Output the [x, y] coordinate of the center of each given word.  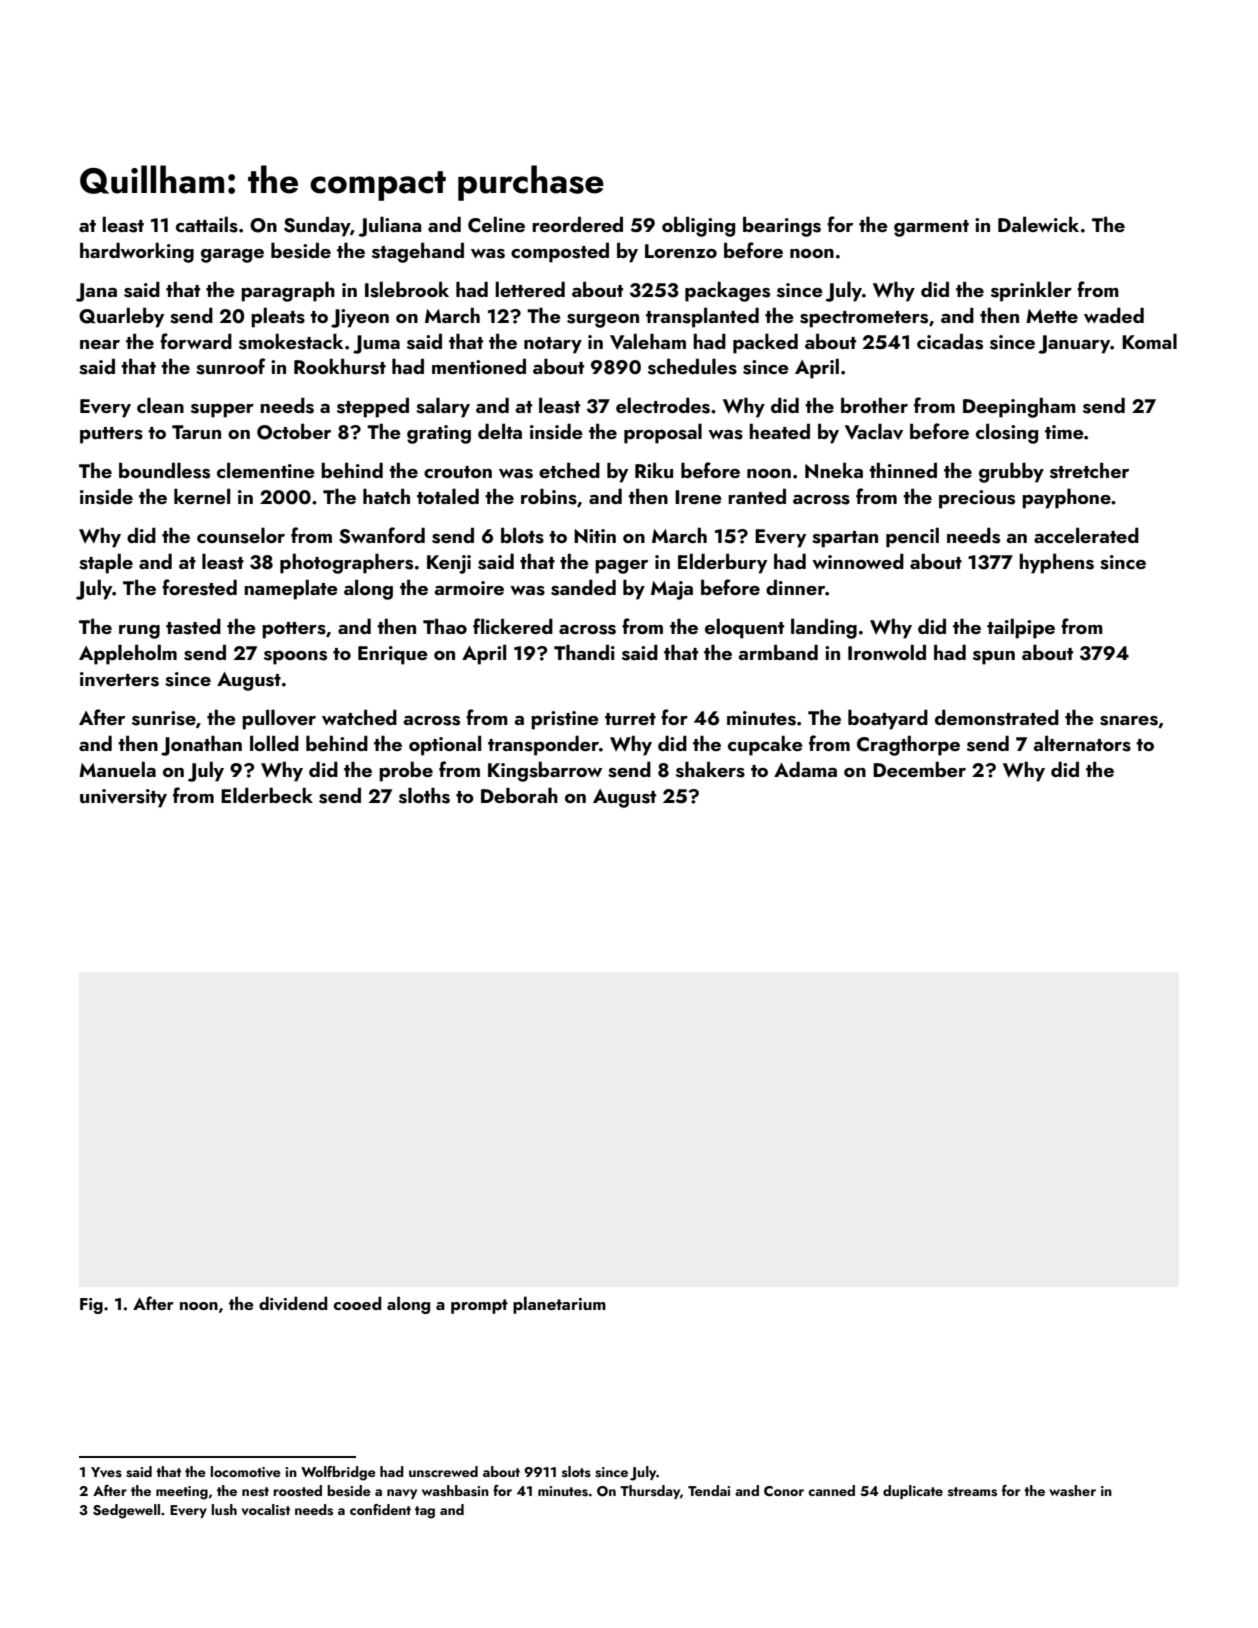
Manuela [117, 769]
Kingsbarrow [545, 771]
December [919, 769]
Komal [1149, 341]
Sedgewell [126, 1511]
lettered [530, 289]
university [123, 798]
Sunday [317, 226]
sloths [424, 795]
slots [576, 1472]
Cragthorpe [908, 745]
